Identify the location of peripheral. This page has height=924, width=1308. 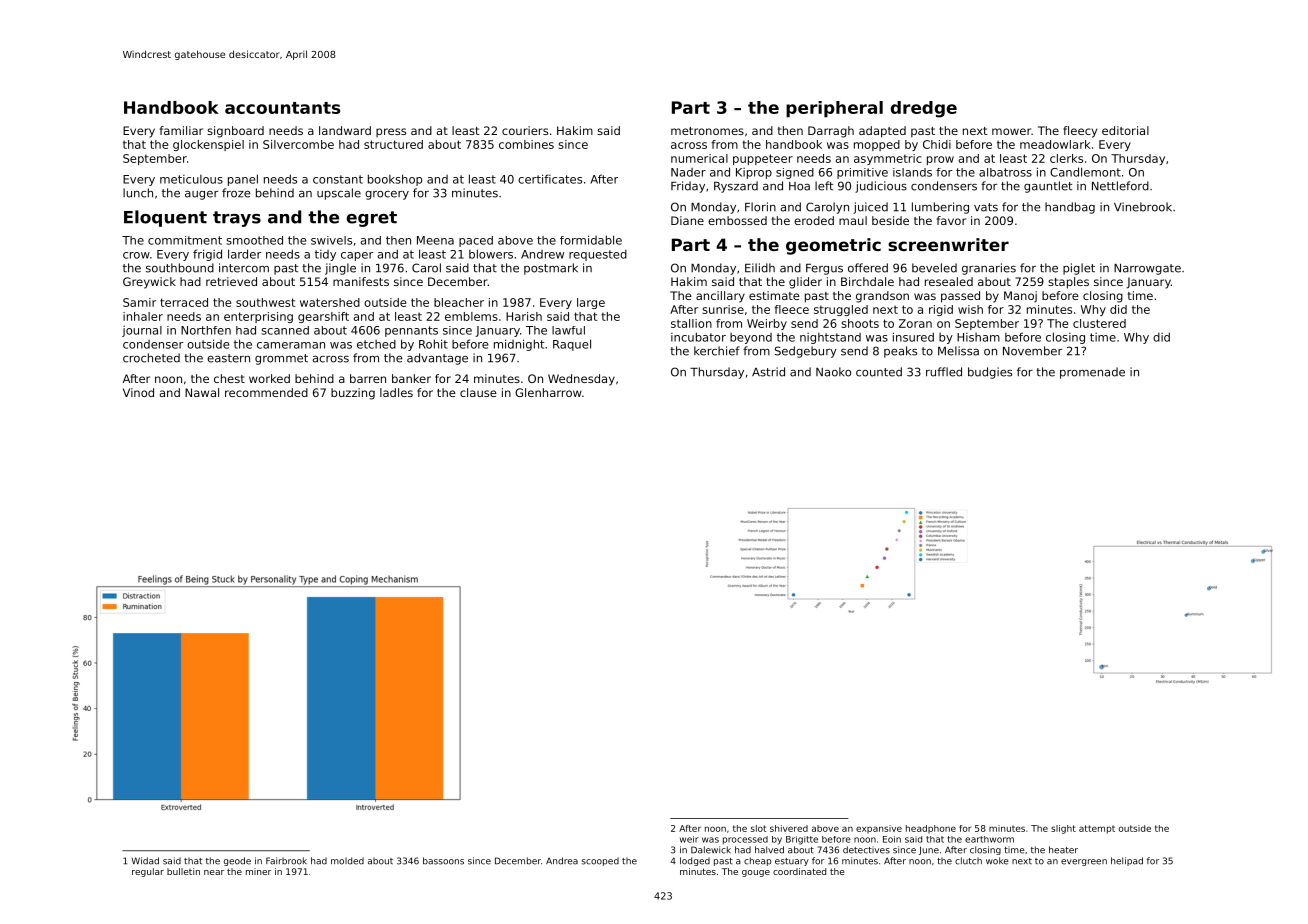
(834, 109).
